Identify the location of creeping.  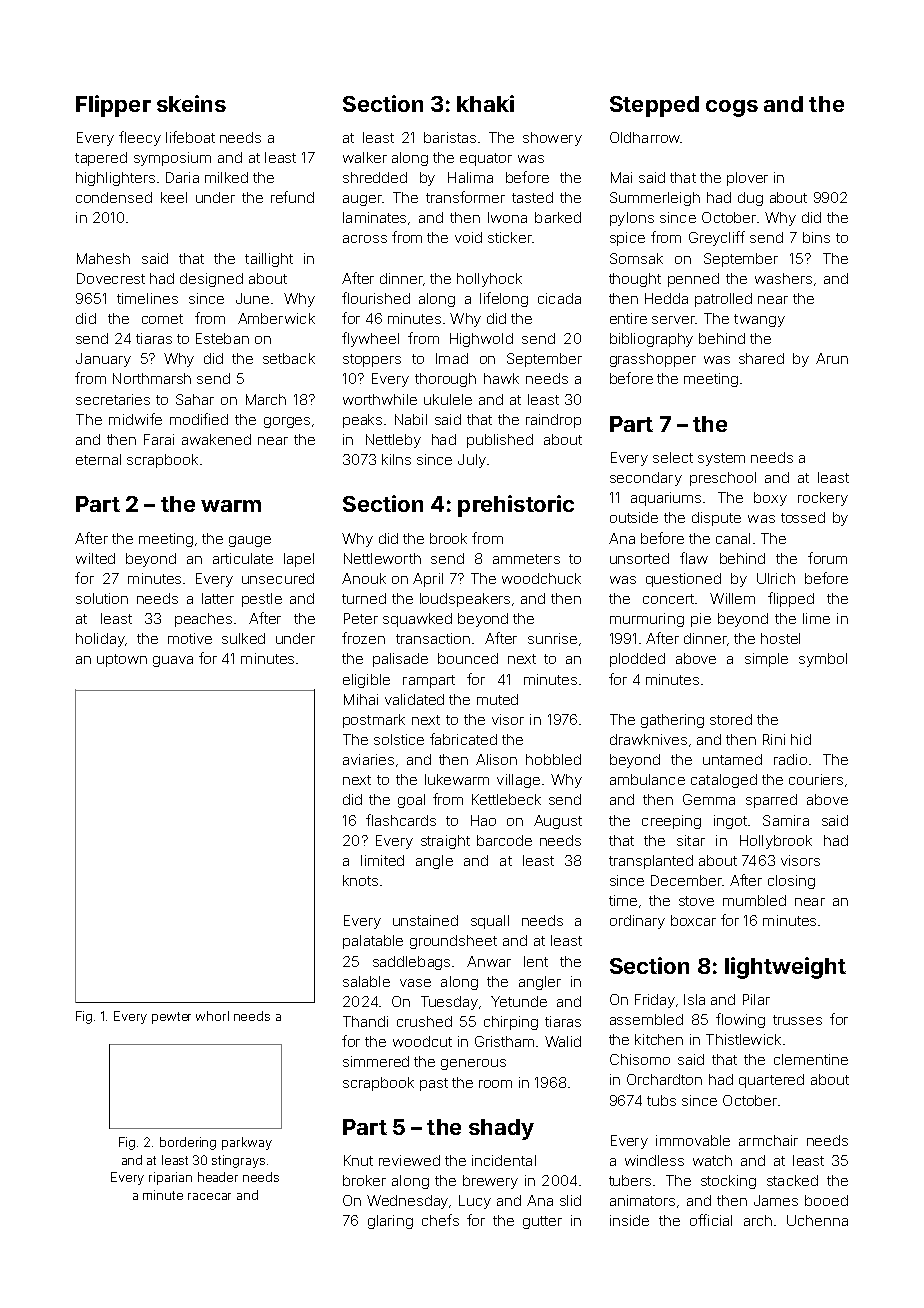
(671, 822).
